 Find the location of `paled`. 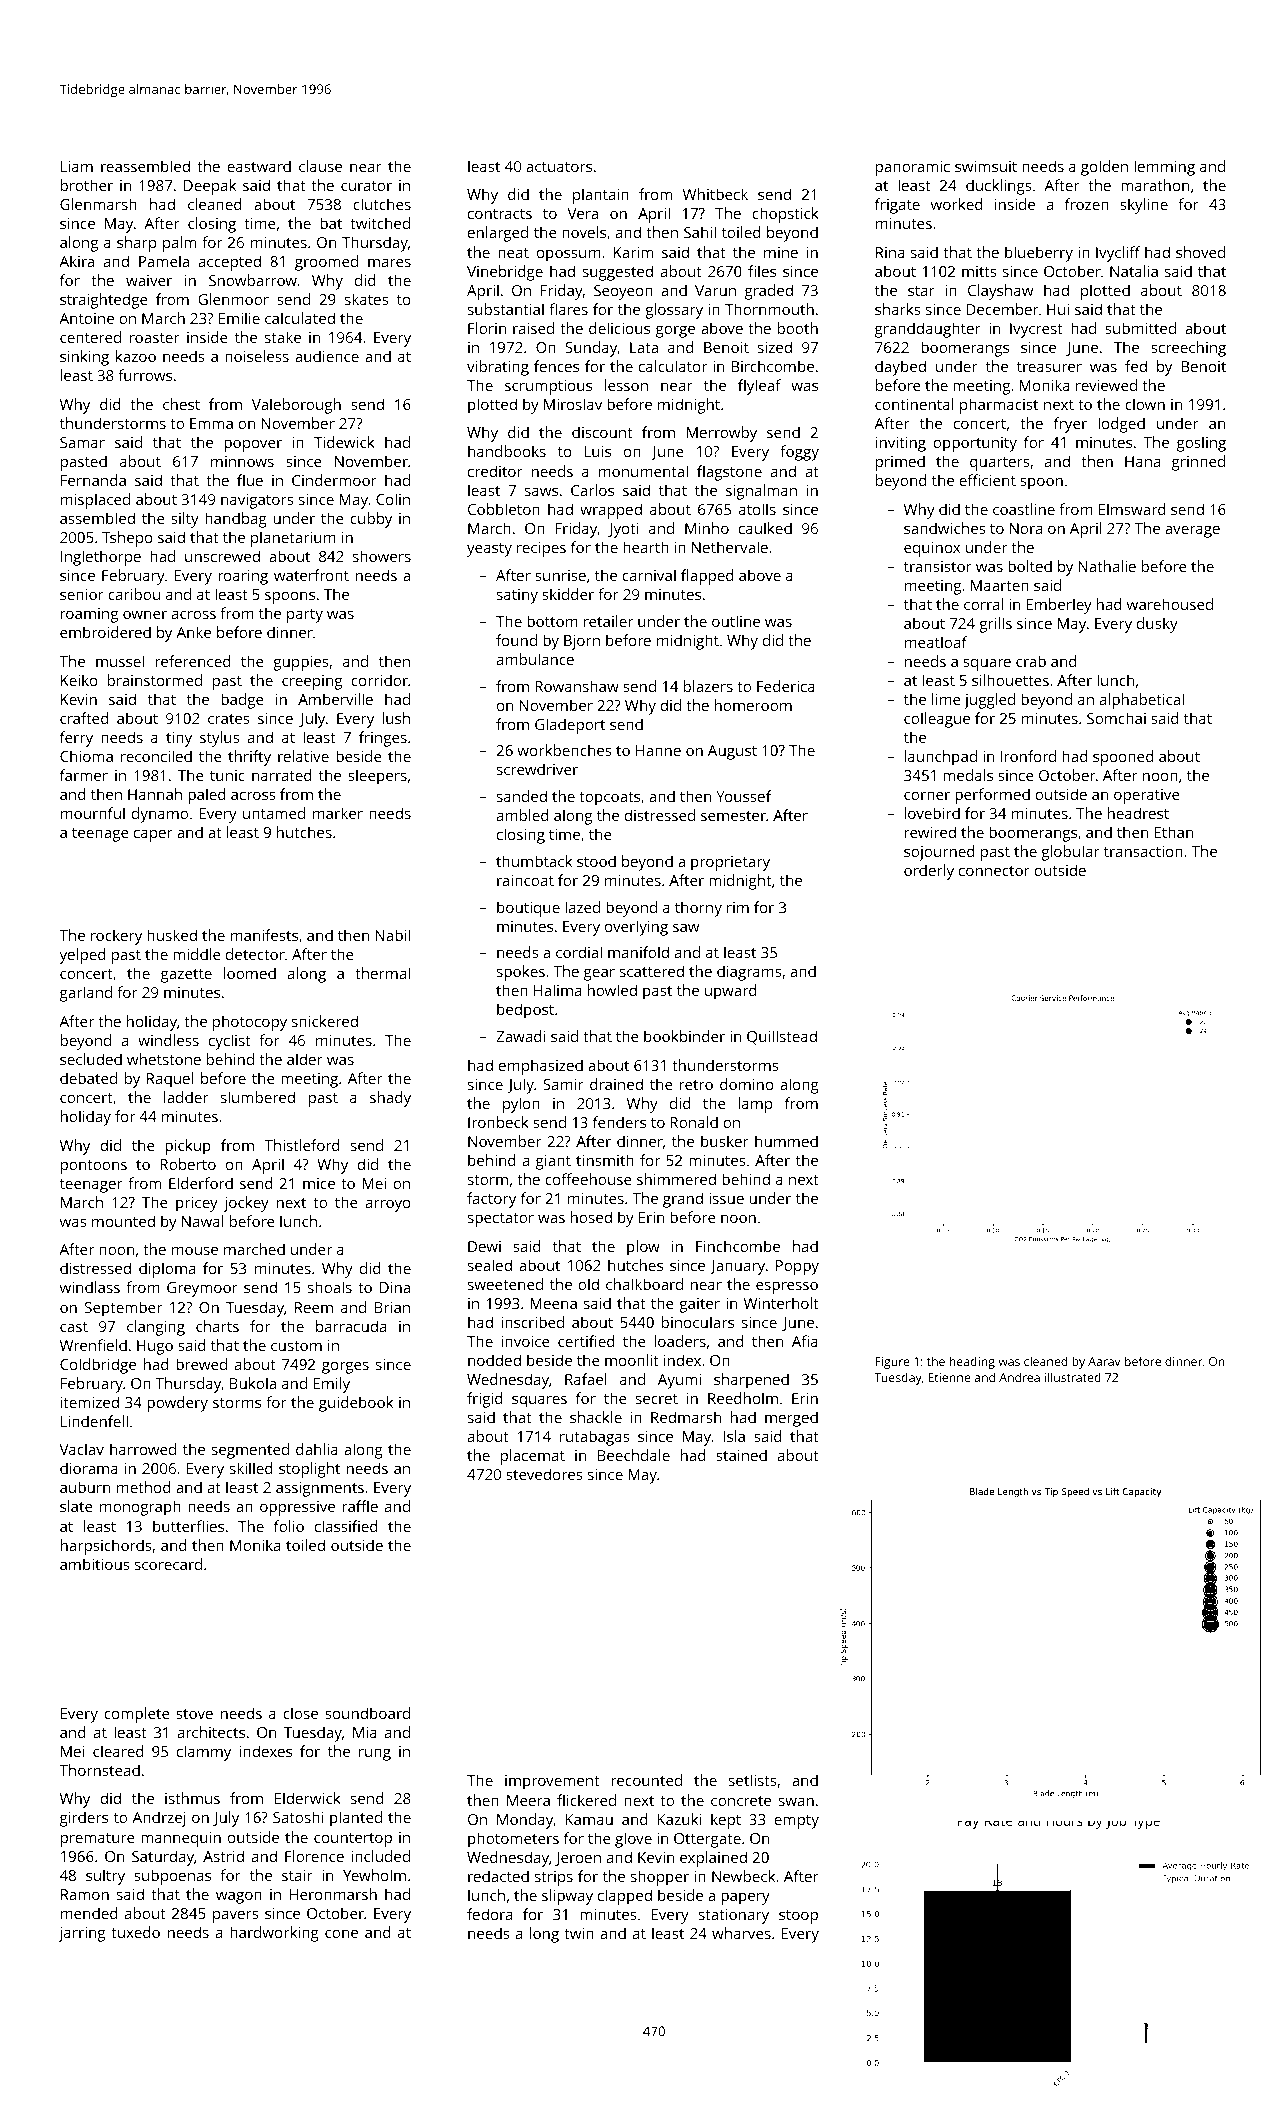

paled is located at coordinates (207, 796).
